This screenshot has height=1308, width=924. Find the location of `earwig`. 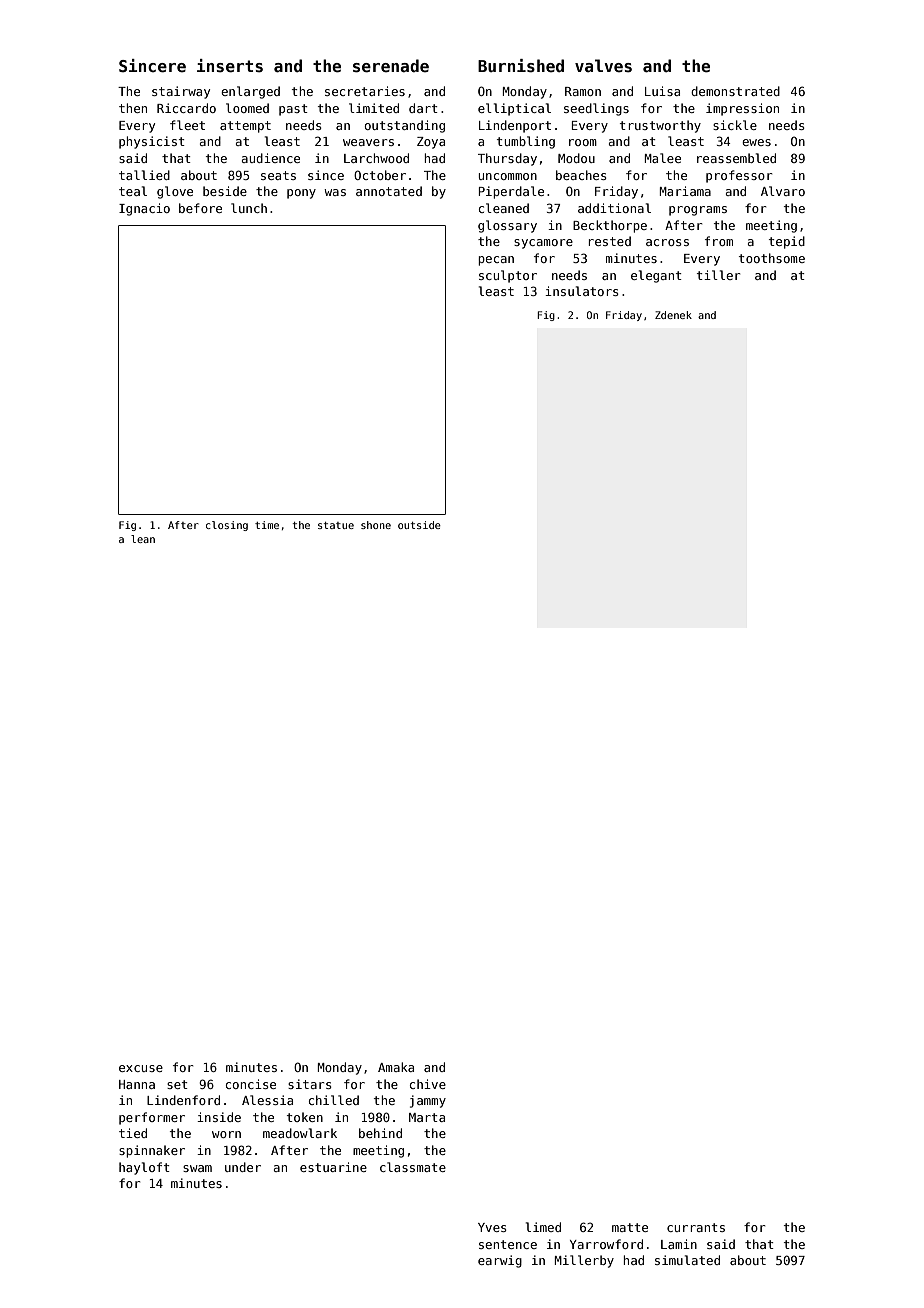

earwig is located at coordinates (500, 1261).
